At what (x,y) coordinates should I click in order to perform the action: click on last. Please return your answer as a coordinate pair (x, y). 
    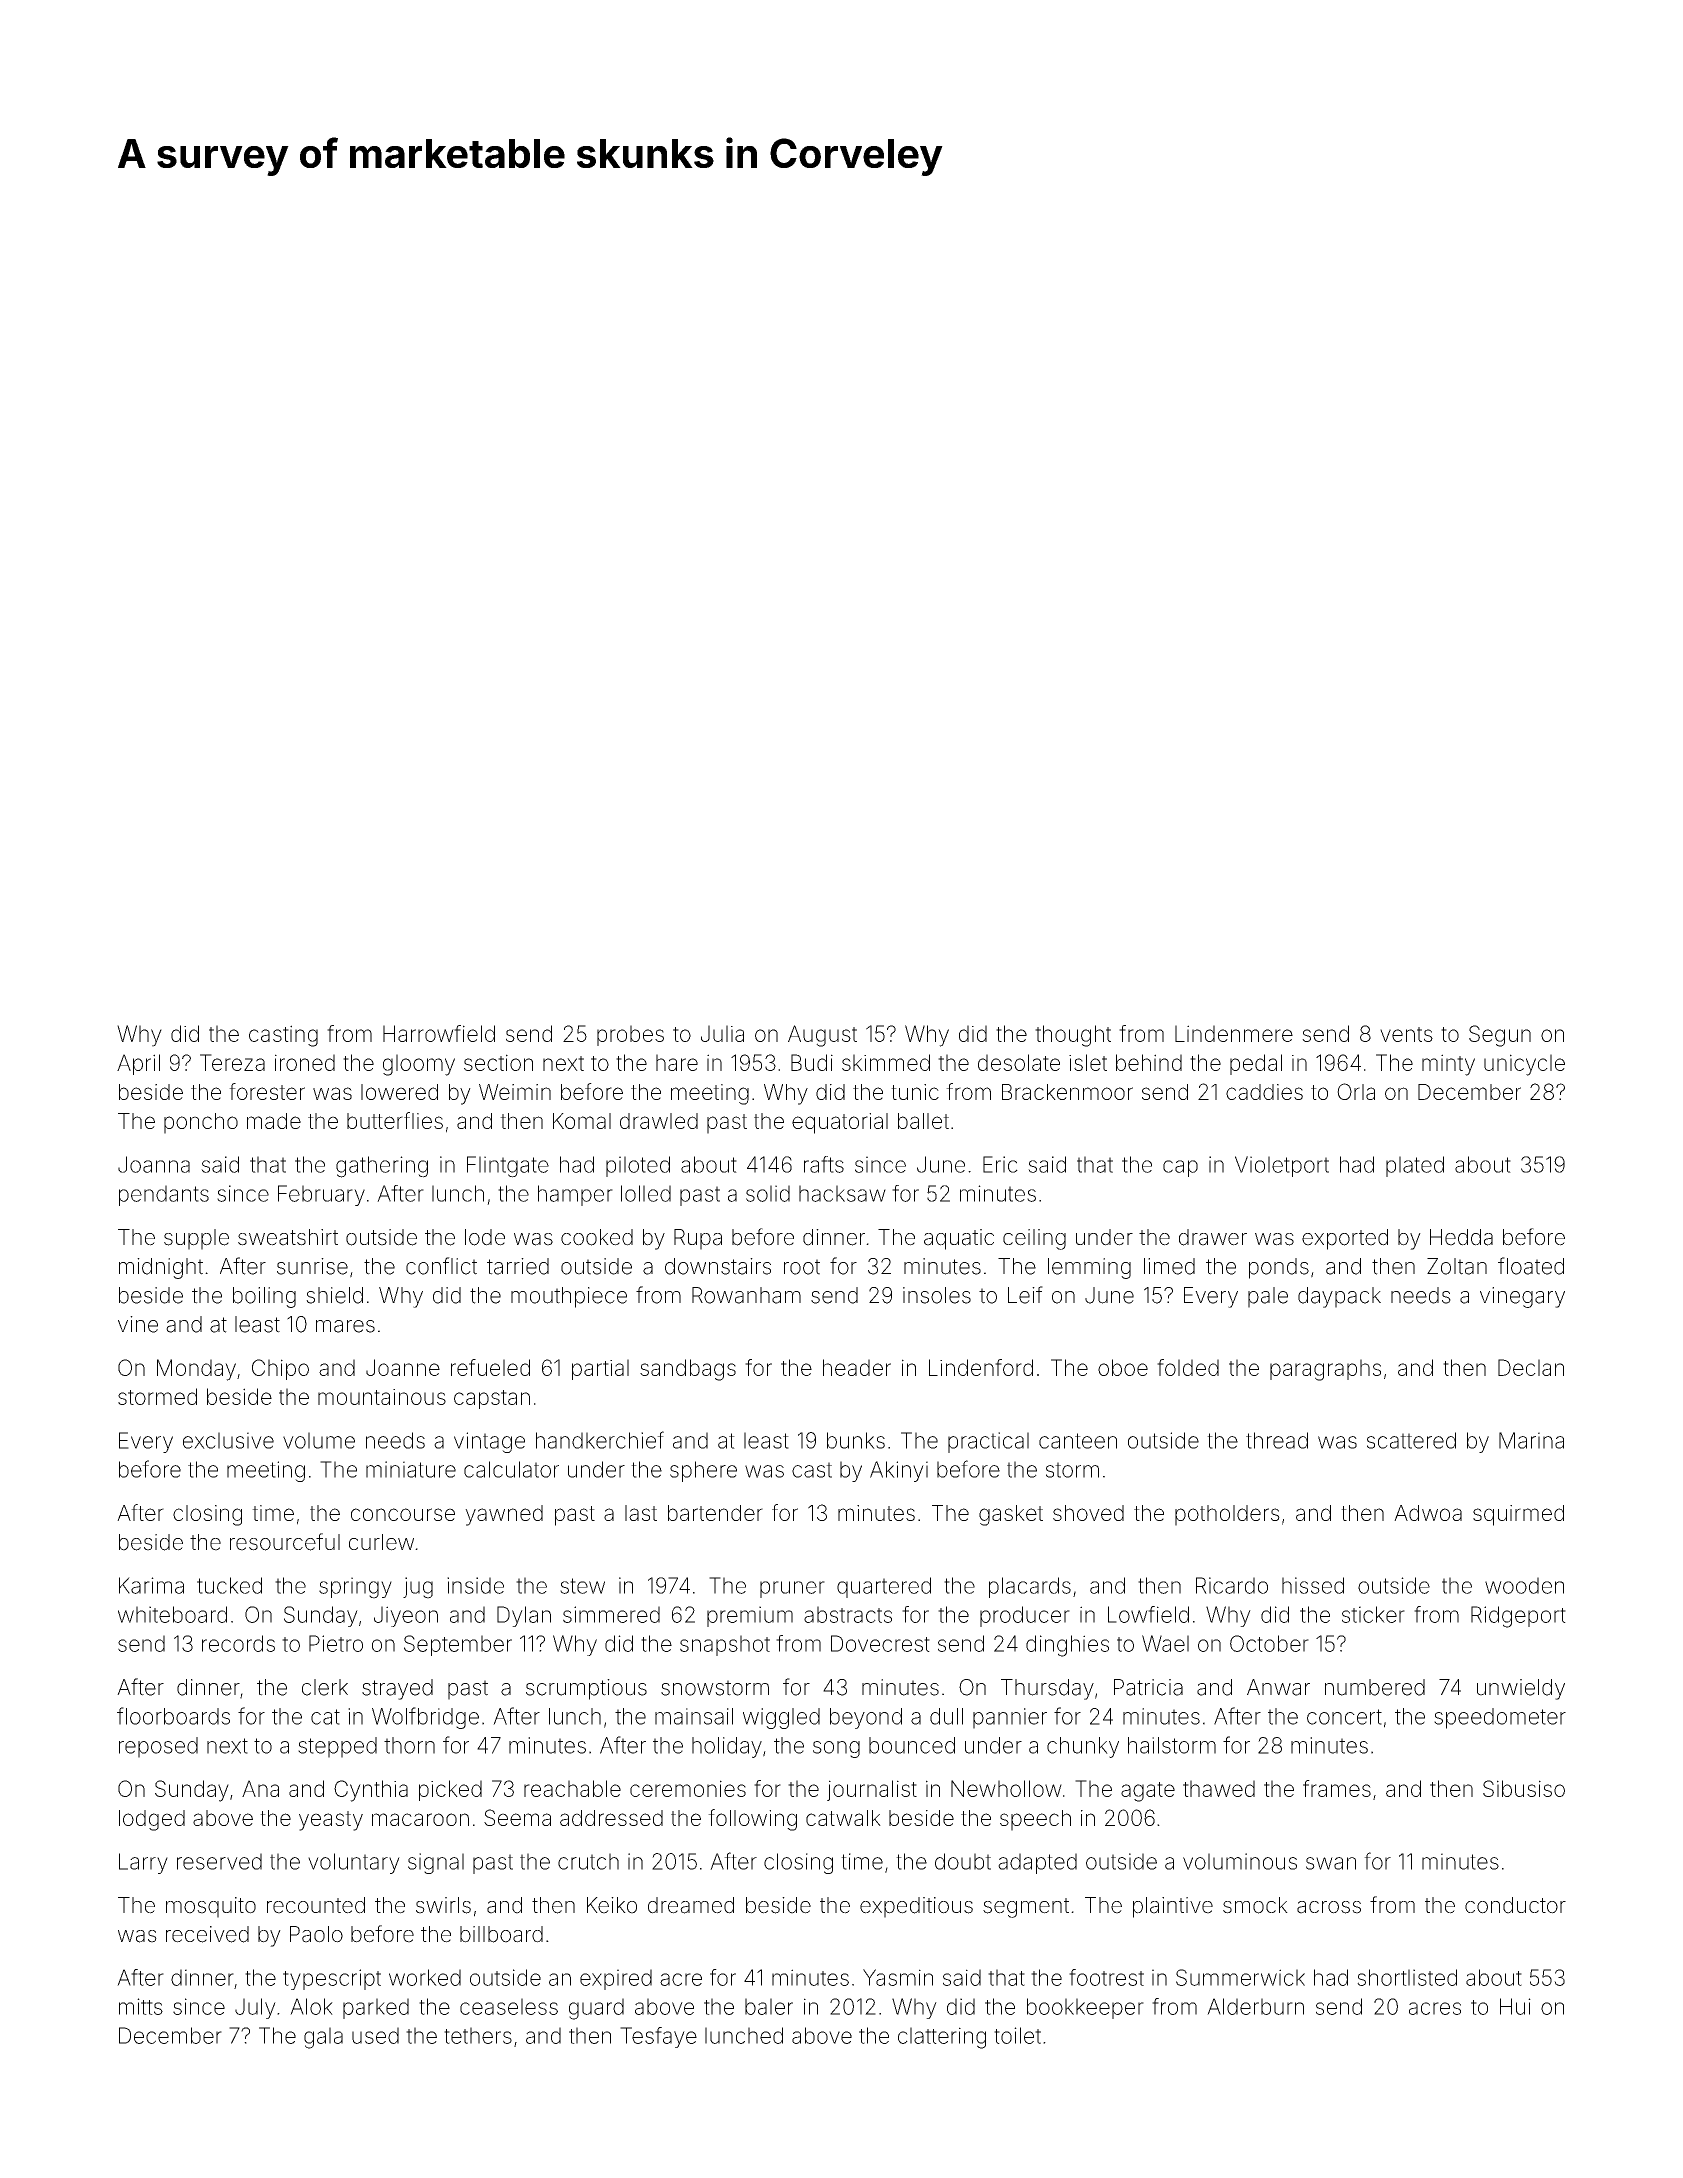
    Looking at the image, I should click on (641, 1513).
